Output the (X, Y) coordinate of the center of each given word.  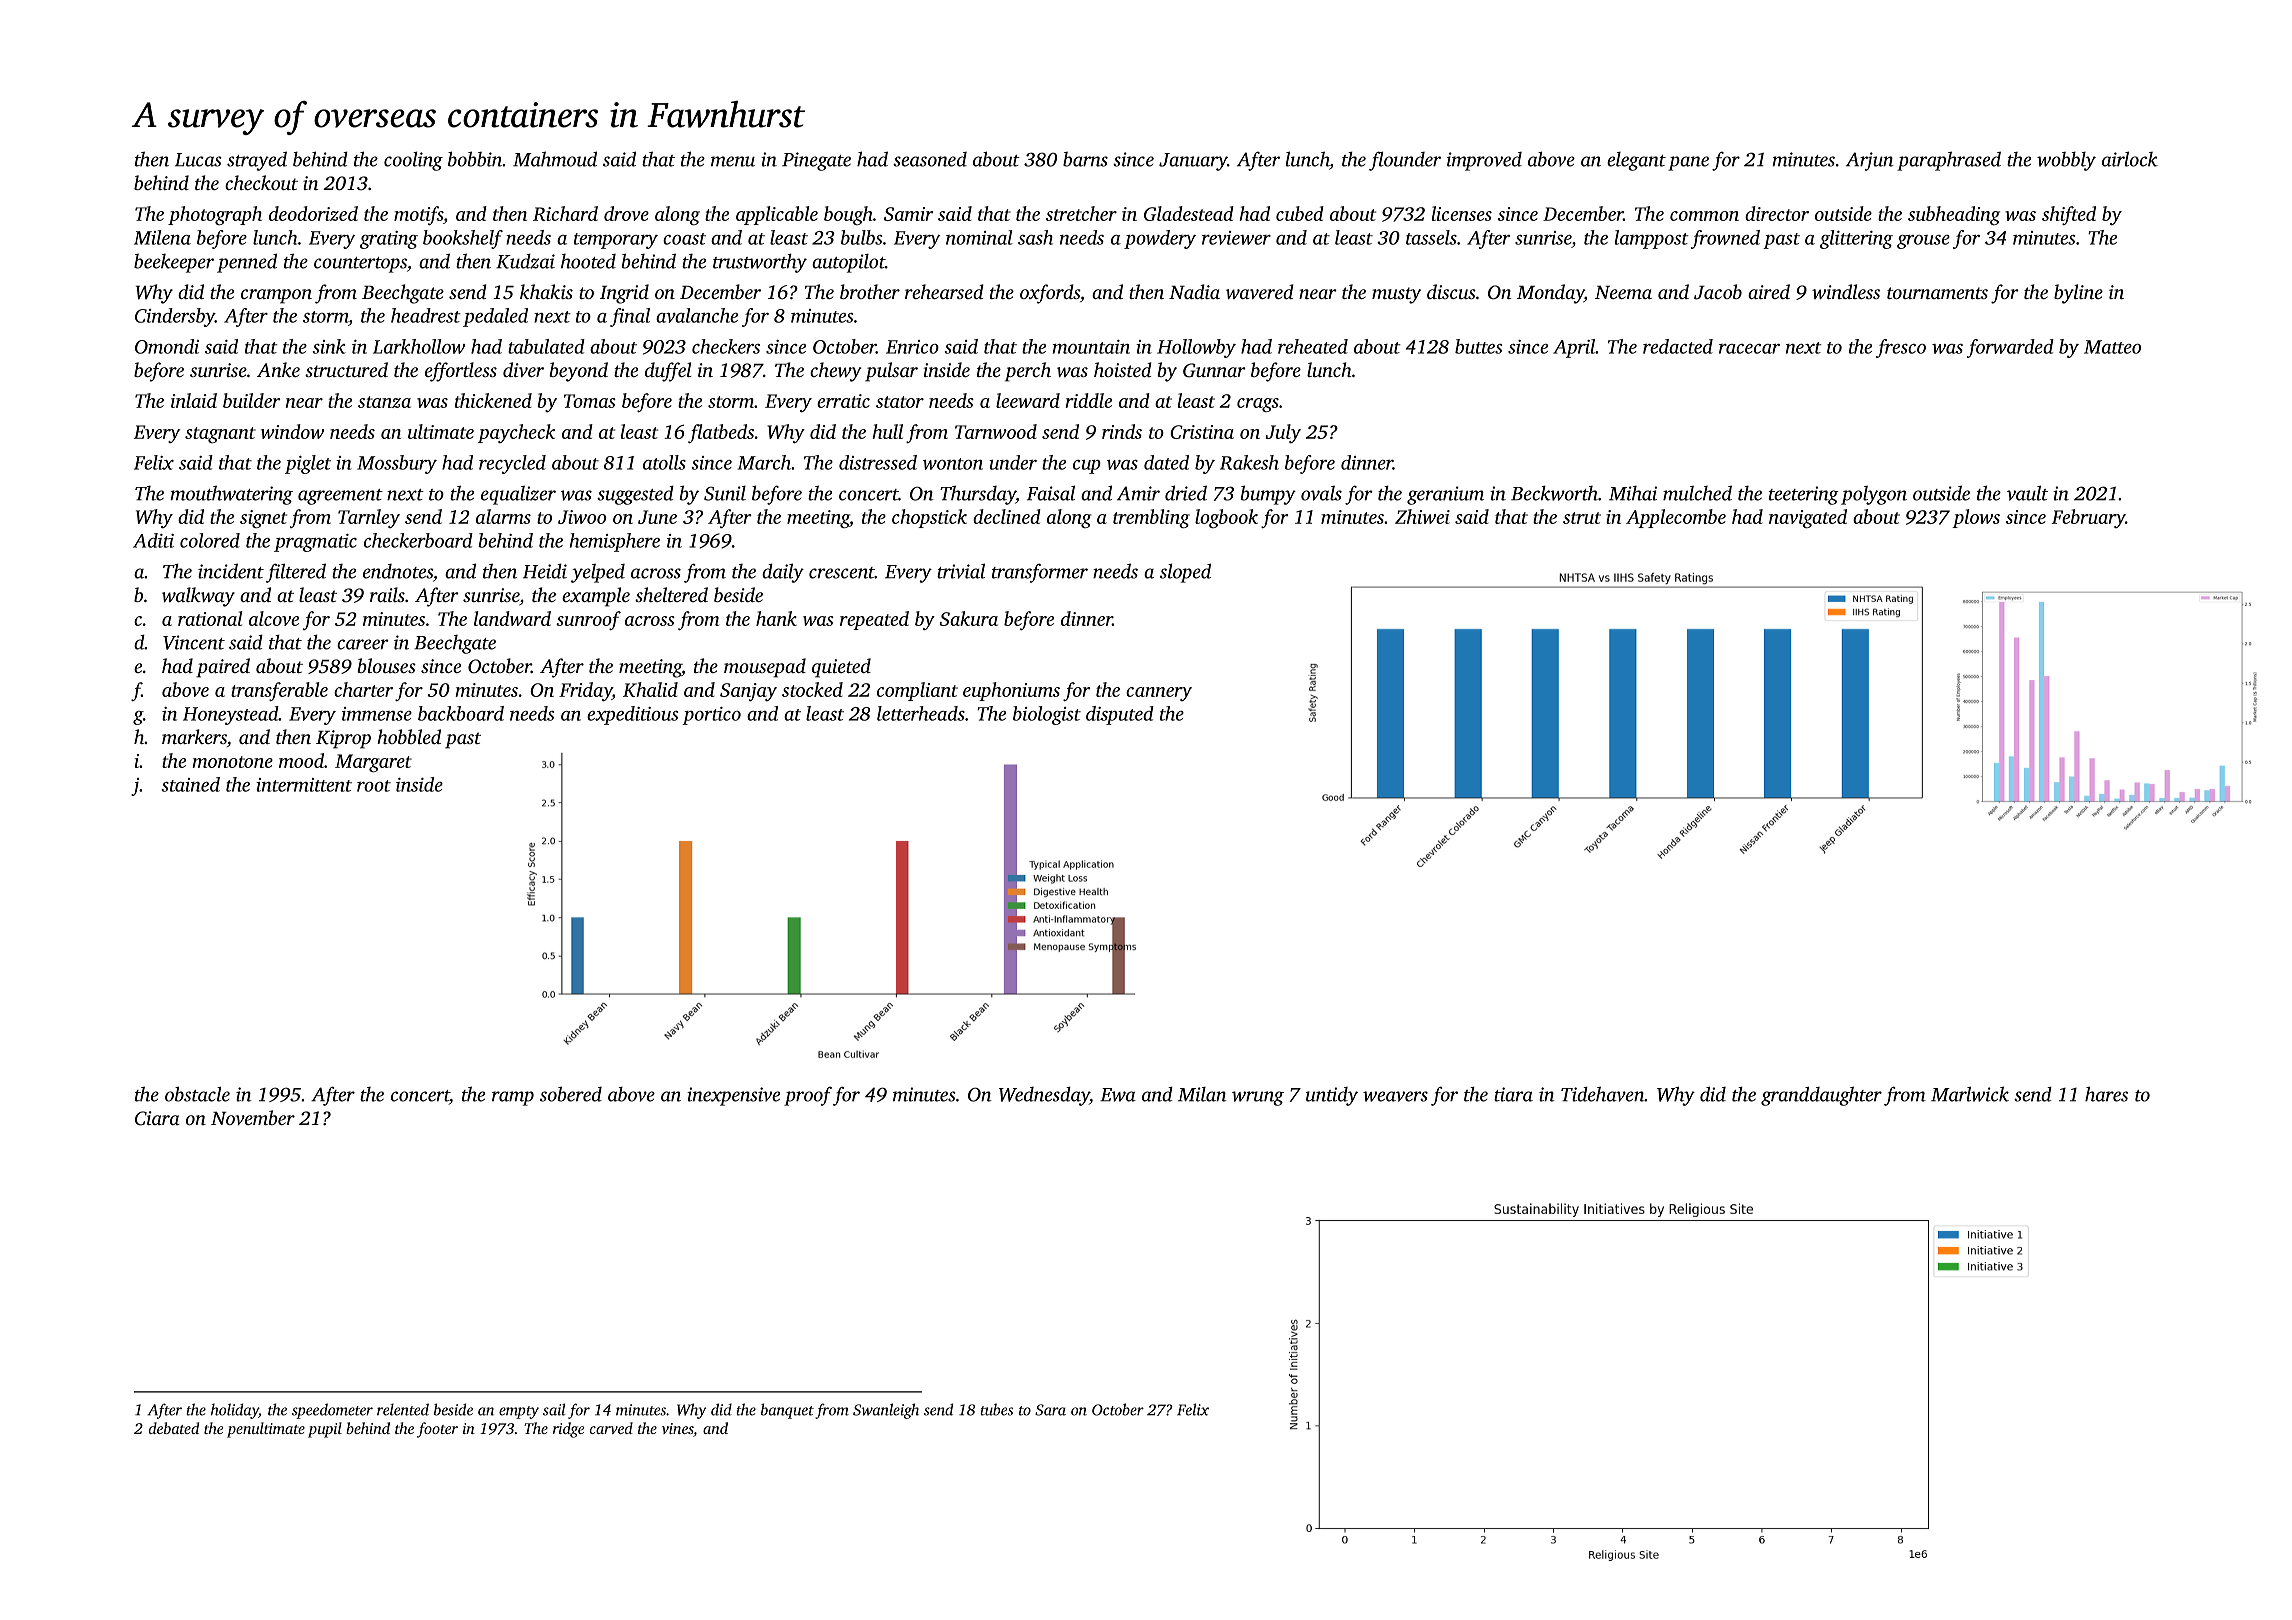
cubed (1300, 213)
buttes (1478, 346)
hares (2106, 1094)
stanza (384, 402)
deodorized (313, 213)
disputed (1120, 715)
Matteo (2112, 347)
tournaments (1937, 293)
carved (611, 1428)
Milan (1202, 1094)
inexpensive (733, 1096)
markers (194, 736)
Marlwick (1970, 1094)
